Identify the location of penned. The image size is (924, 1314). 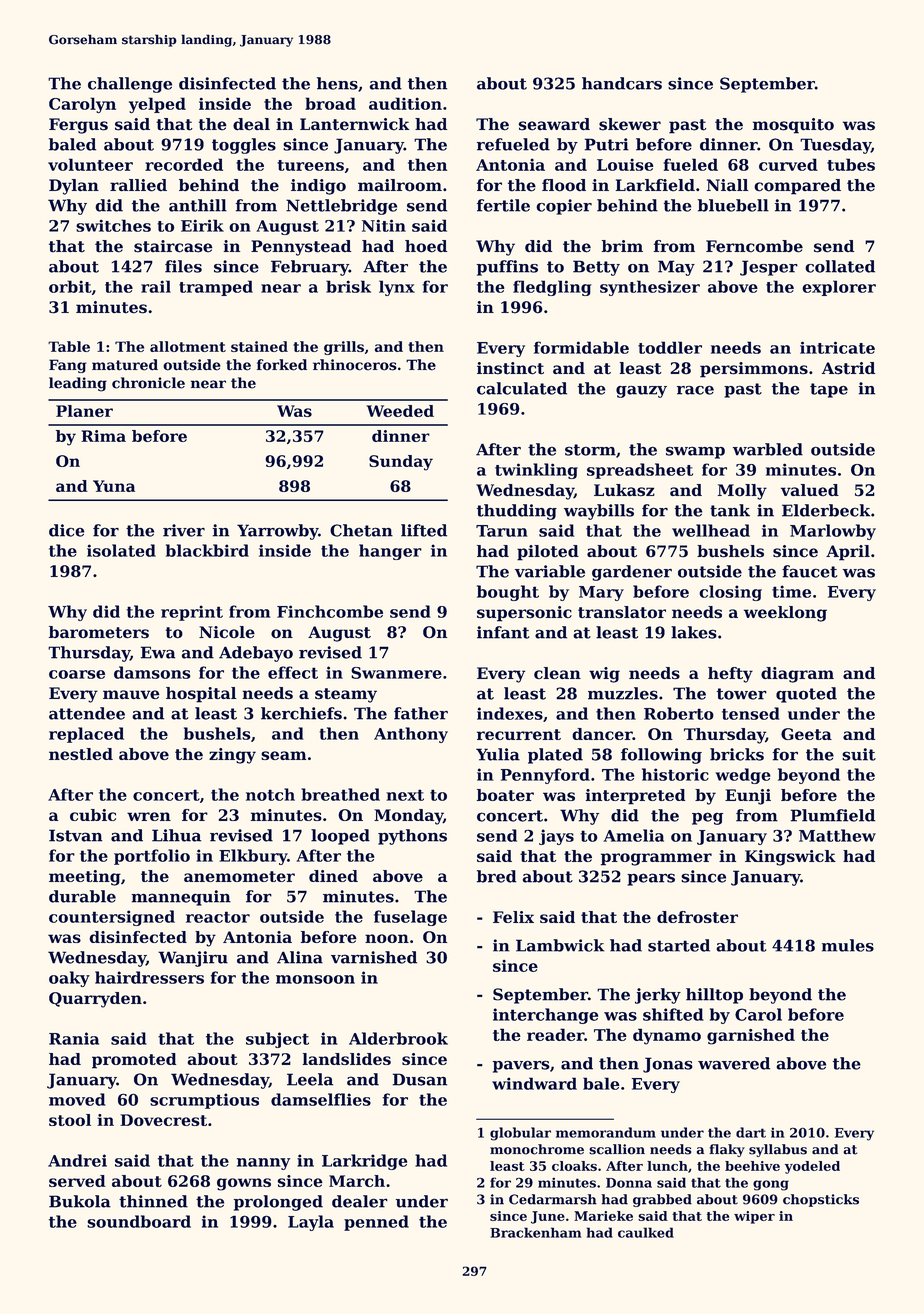
(376, 1223).
